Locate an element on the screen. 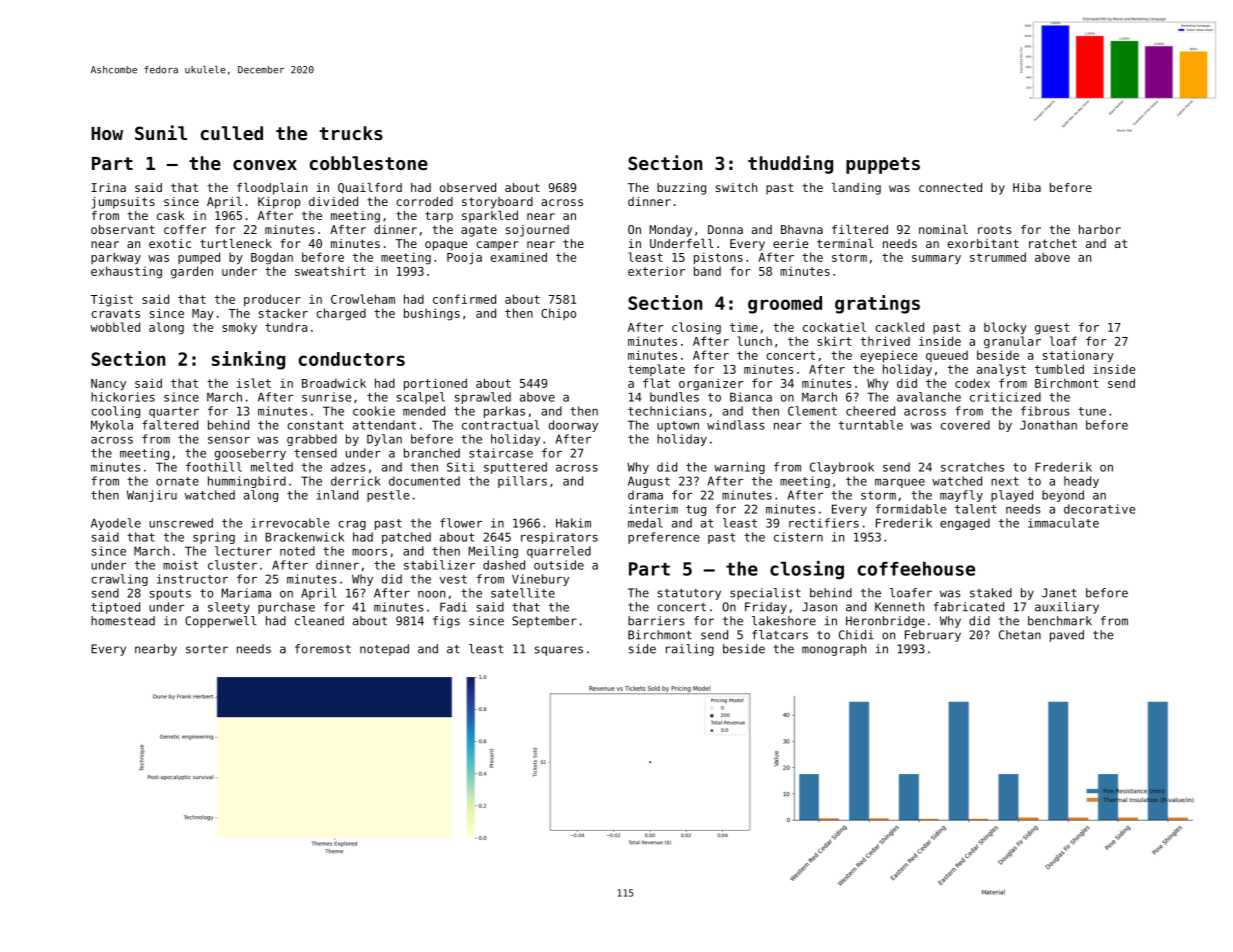 This screenshot has height=952, width=1233. cobblestone is located at coordinates (369, 163).
